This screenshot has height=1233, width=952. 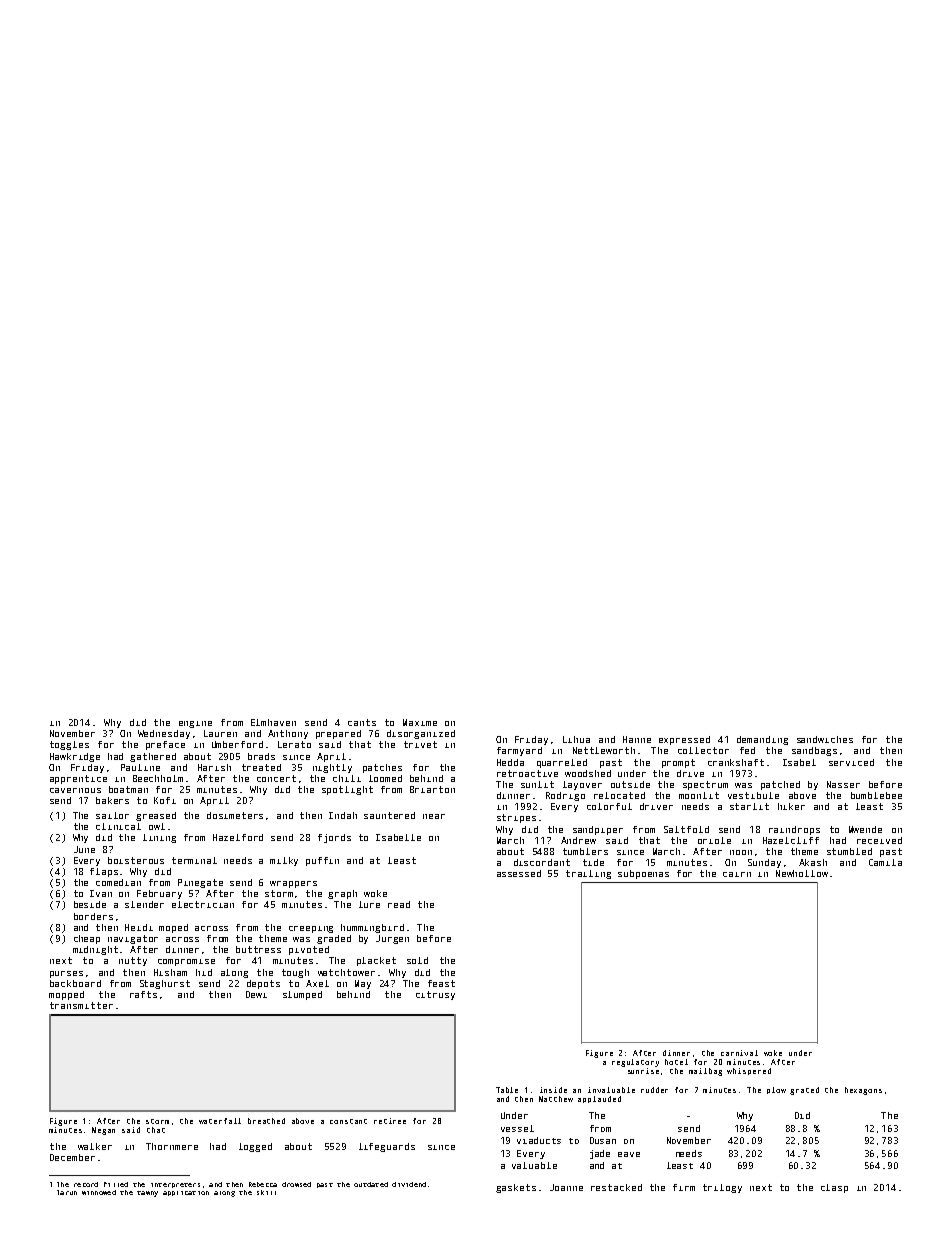 I want to click on backboard, so click(x=75, y=983).
